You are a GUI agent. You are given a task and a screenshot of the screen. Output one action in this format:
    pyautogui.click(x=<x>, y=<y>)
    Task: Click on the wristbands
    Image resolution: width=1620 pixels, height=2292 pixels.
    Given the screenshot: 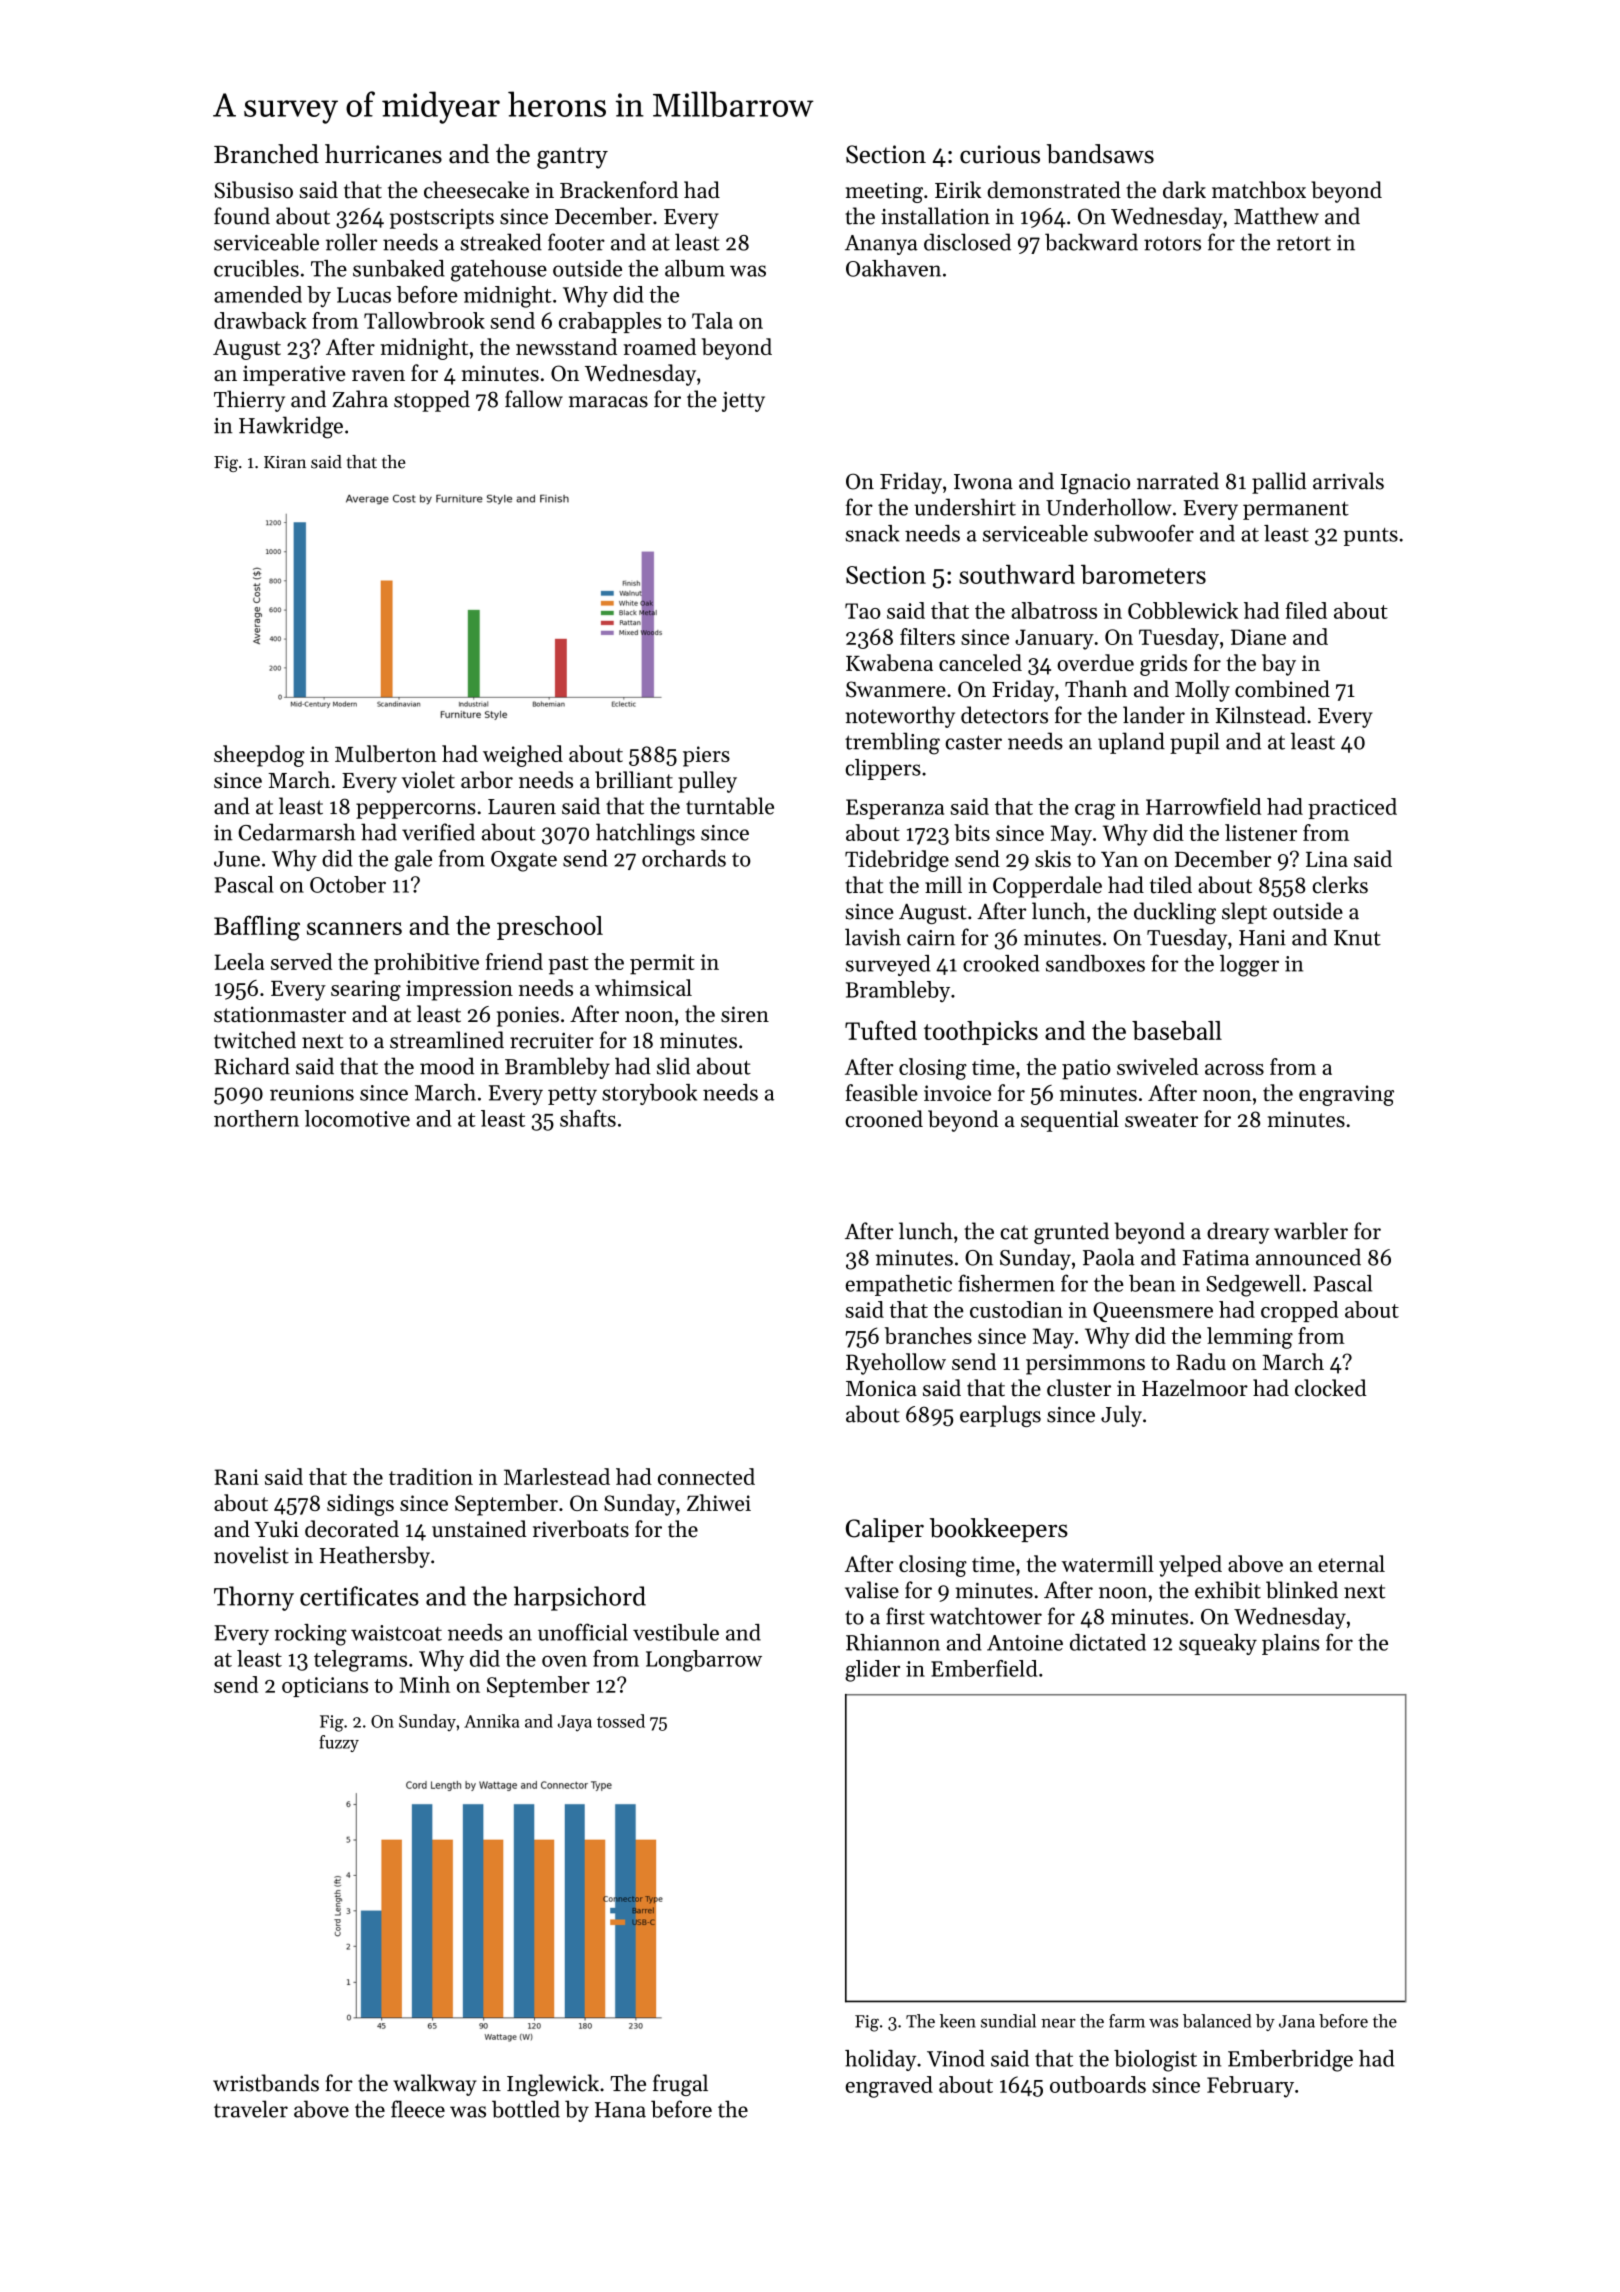 What is the action you would take?
    pyautogui.click(x=266, y=2083)
